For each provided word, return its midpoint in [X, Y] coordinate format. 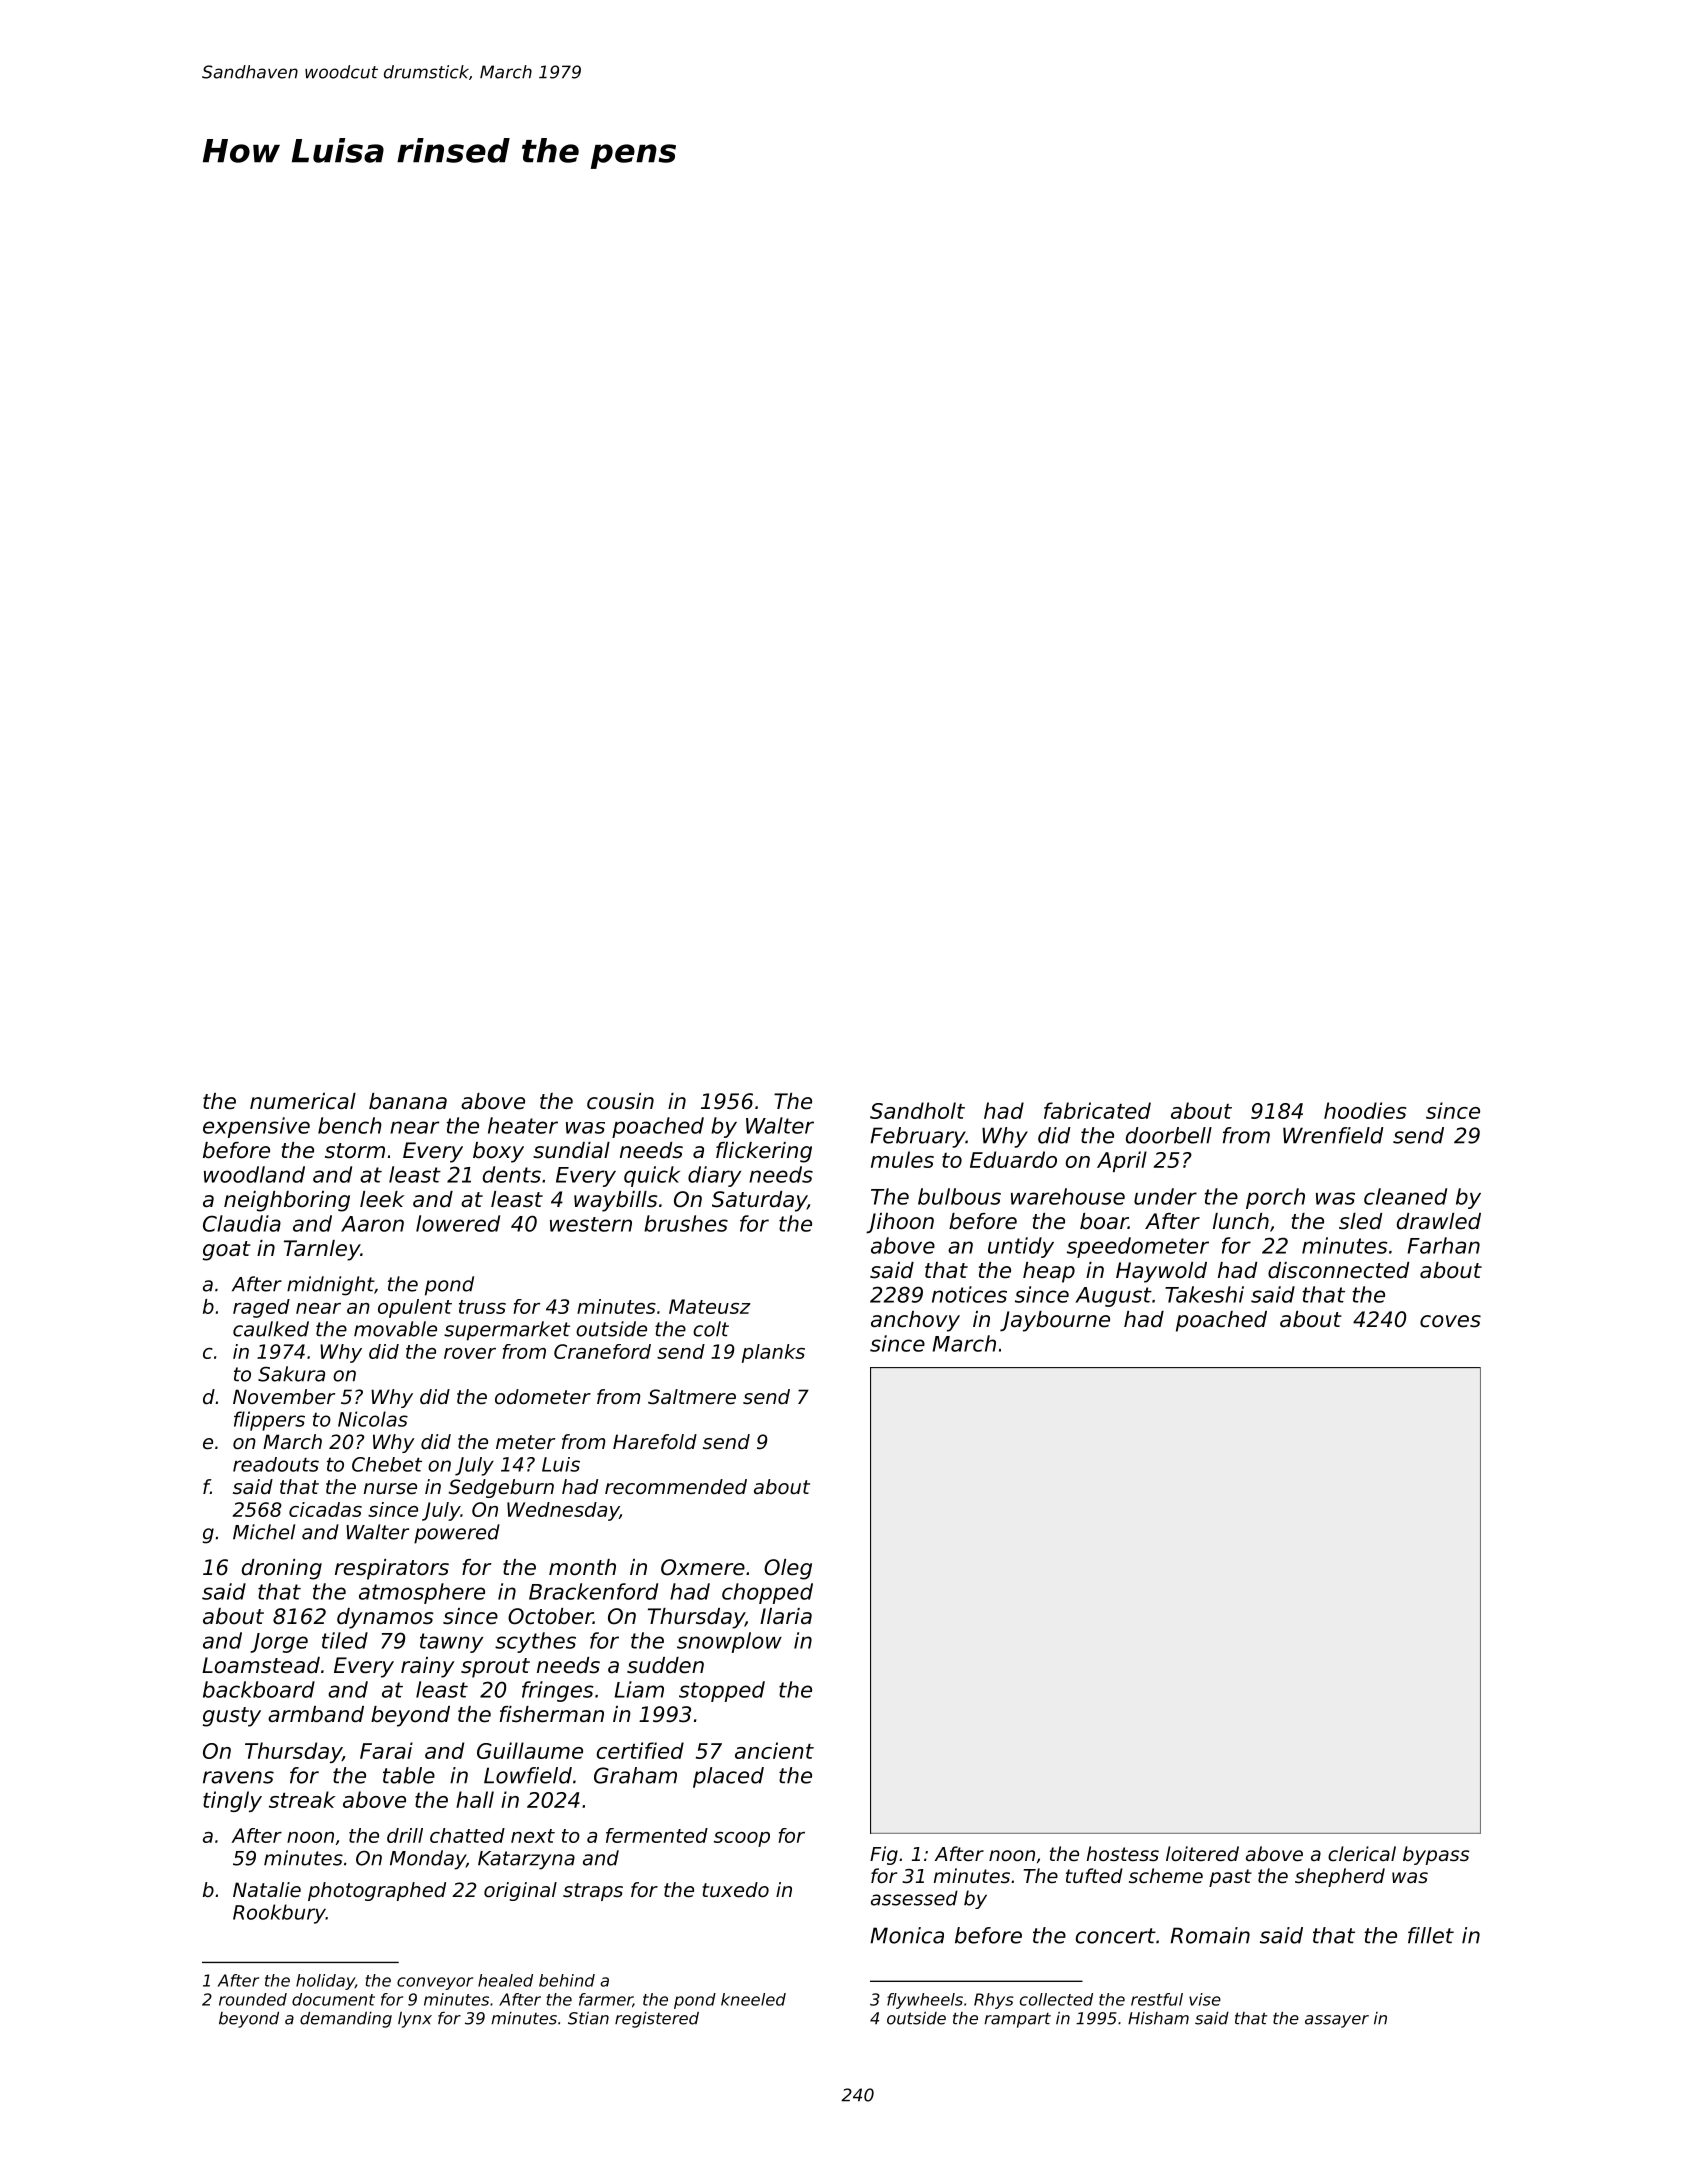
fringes [558, 1691]
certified [640, 1750]
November [284, 1397]
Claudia [242, 1223]
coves [1450, 1321]
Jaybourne [1055, 1321]
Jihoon [900, 1223]
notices [969, 1294]
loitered [1202, 1853]
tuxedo [735, 1890]
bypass [1436, 1855]
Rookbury [279, 1914]
